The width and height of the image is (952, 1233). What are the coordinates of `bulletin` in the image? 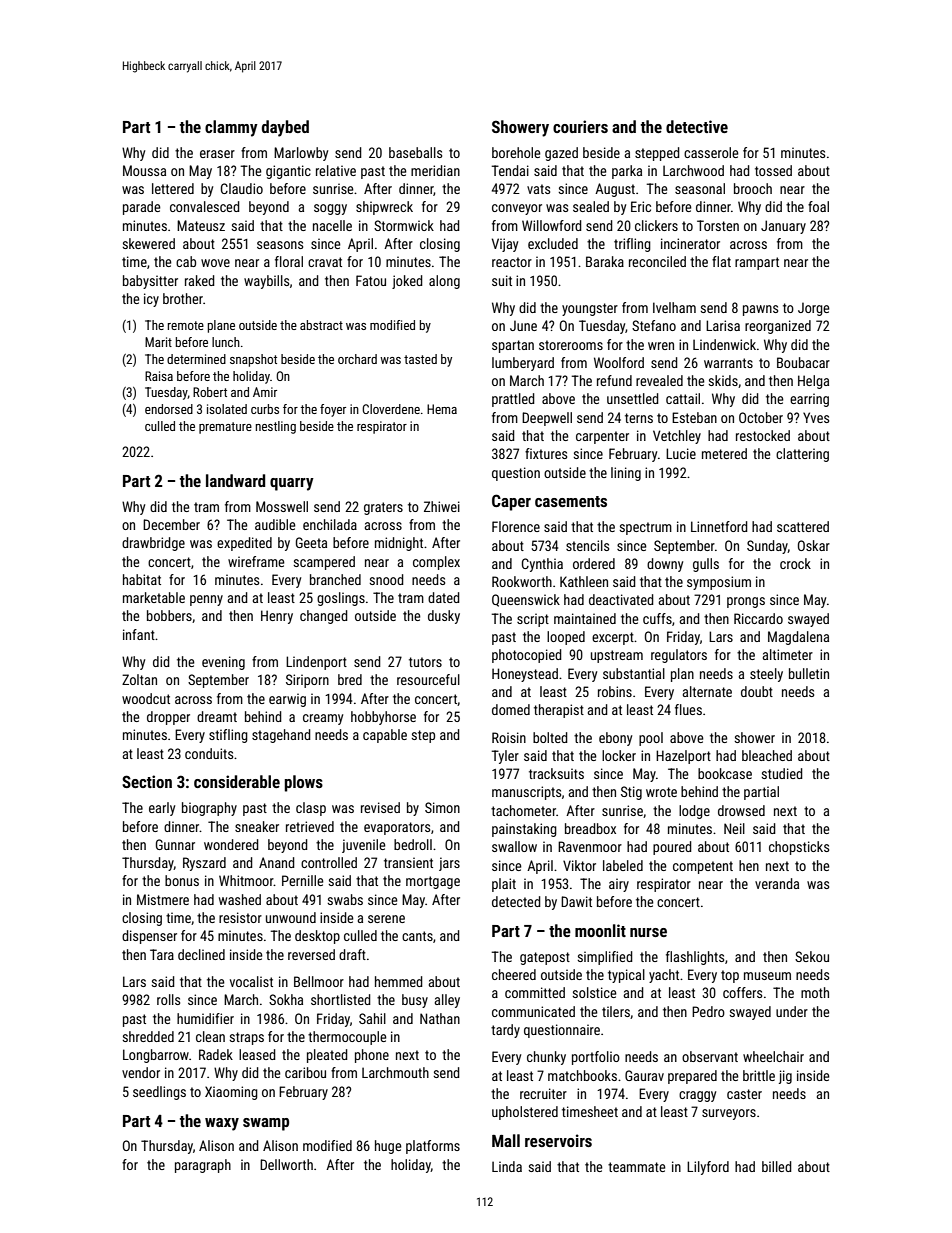 It's located at (809, 673).
